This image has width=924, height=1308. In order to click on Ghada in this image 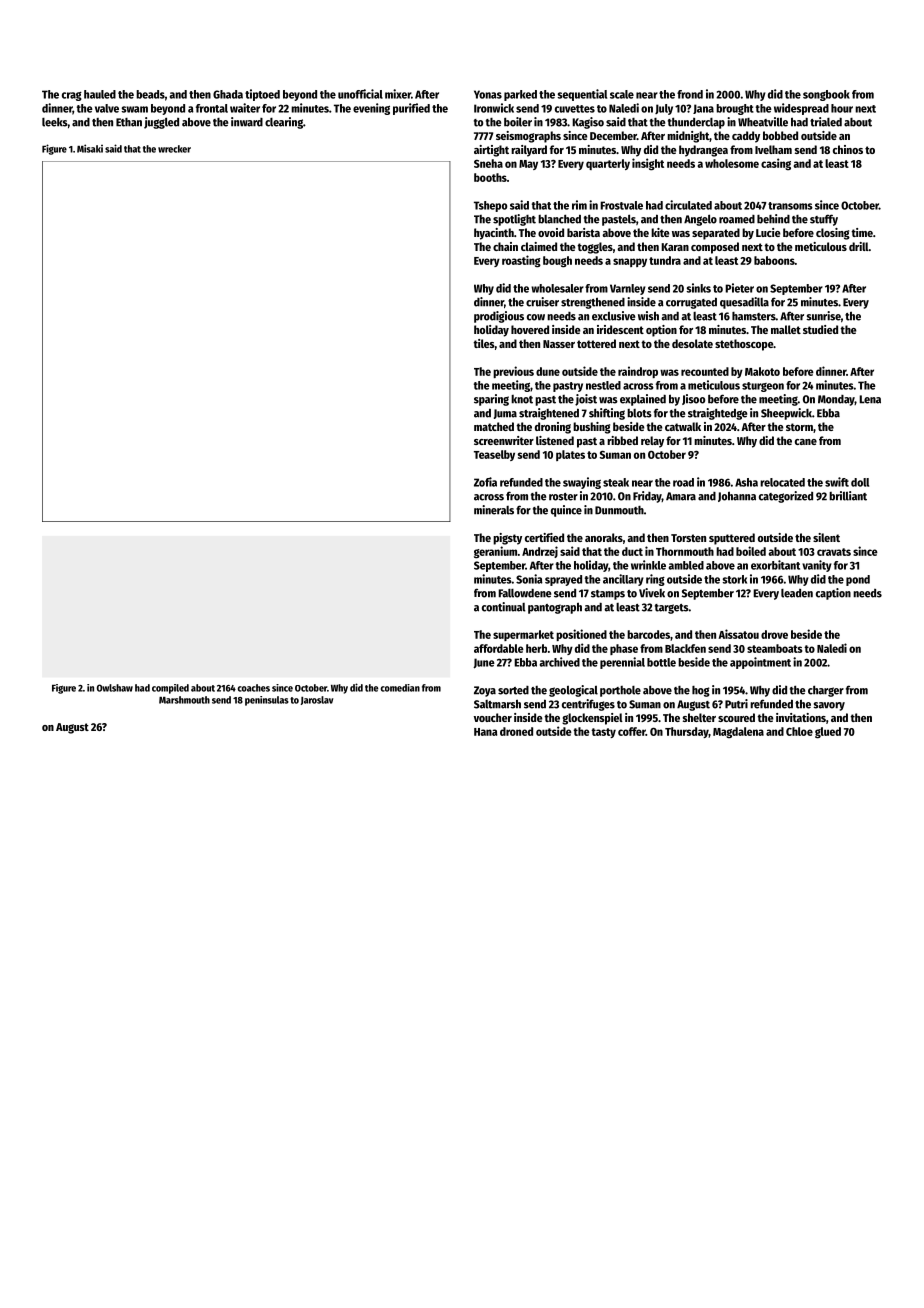, I will do `click(228, 94)`.
